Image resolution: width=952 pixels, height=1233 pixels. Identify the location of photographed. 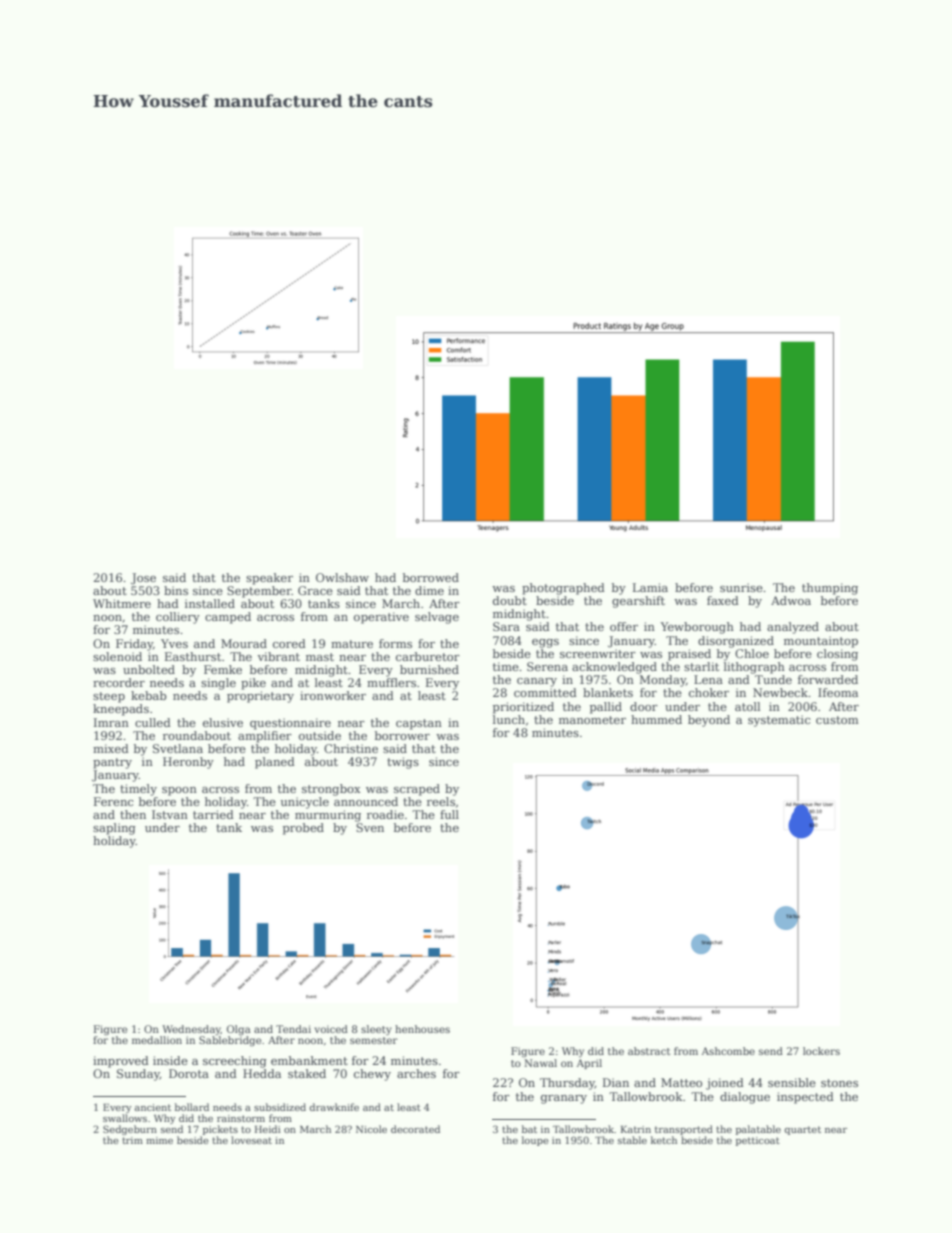
(563, 589).
